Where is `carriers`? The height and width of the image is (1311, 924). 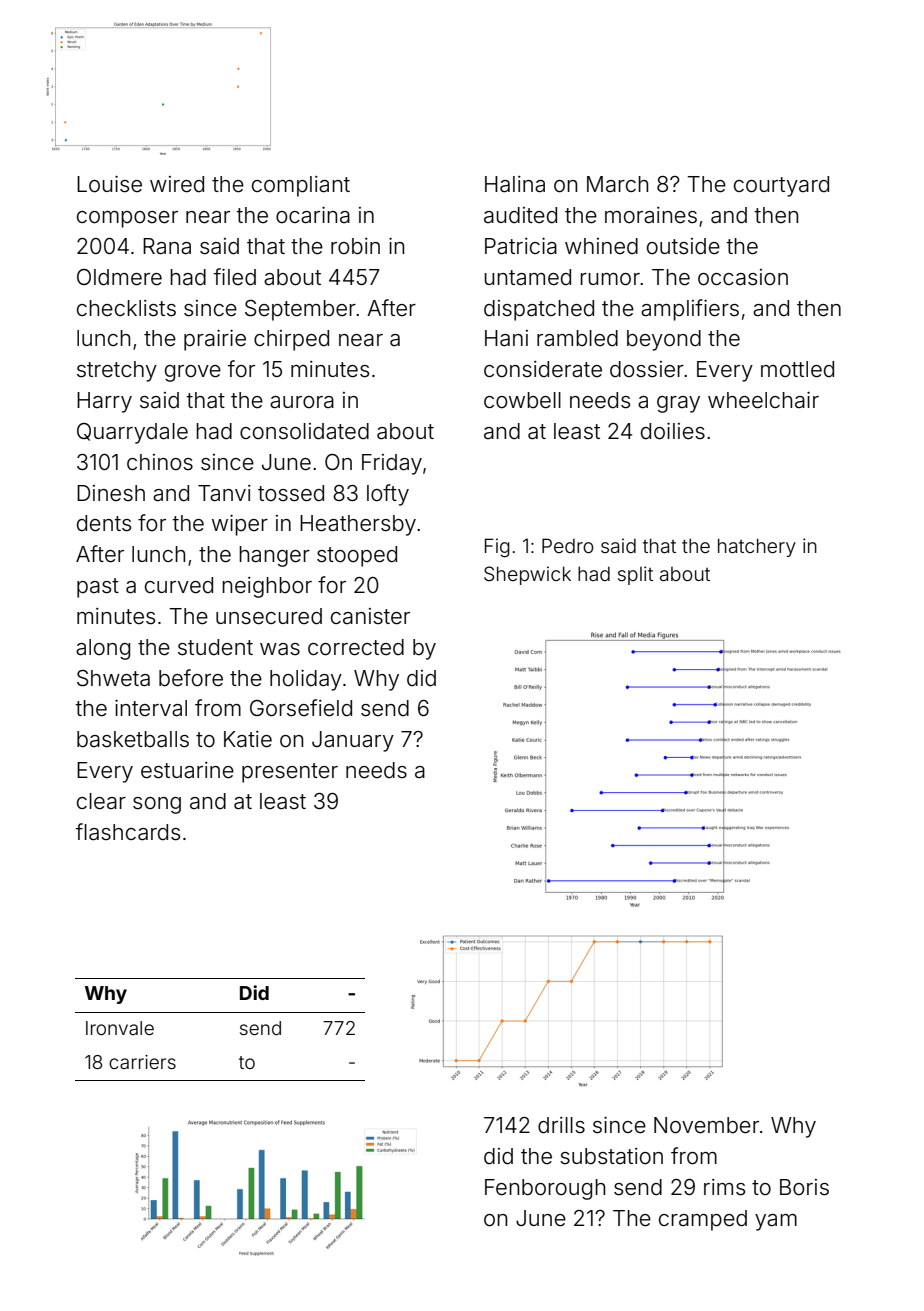
carriers is located at coordinates (142, 1062).
